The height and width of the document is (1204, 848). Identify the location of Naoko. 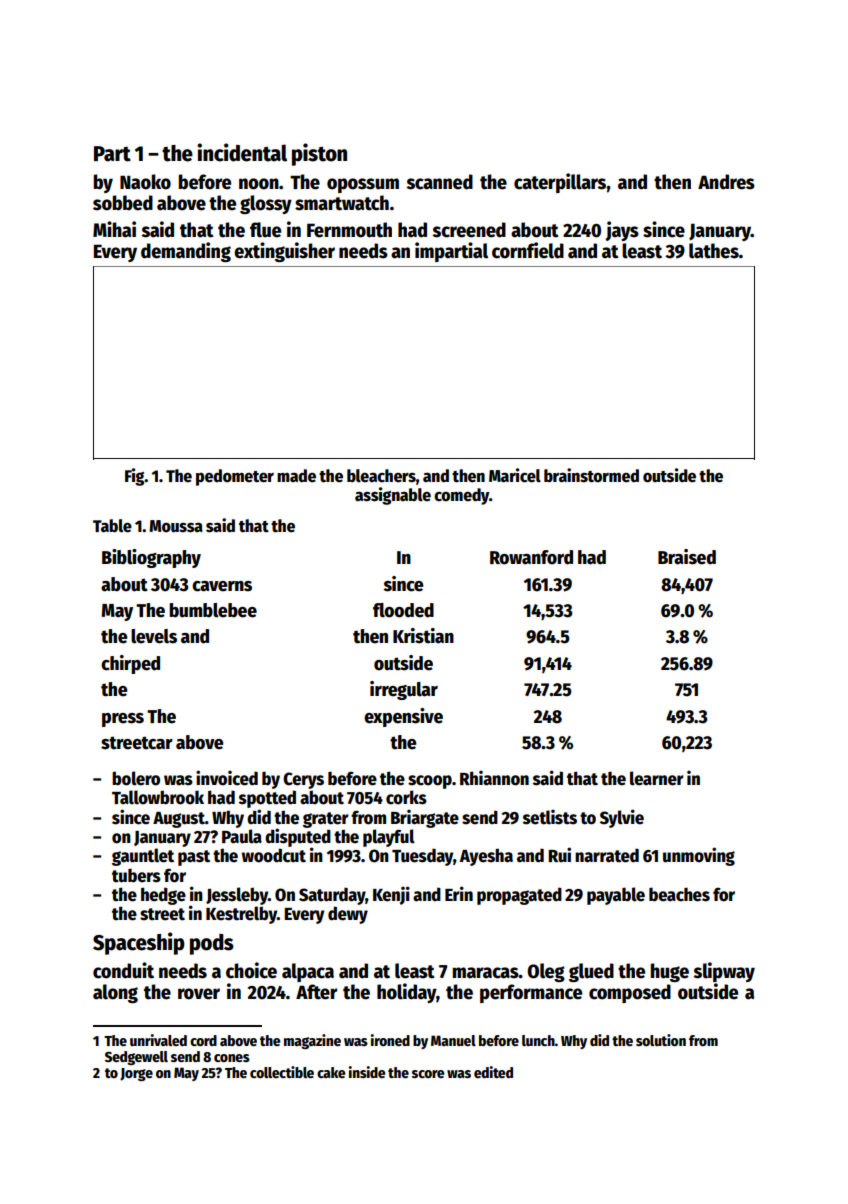
(145, 182).
